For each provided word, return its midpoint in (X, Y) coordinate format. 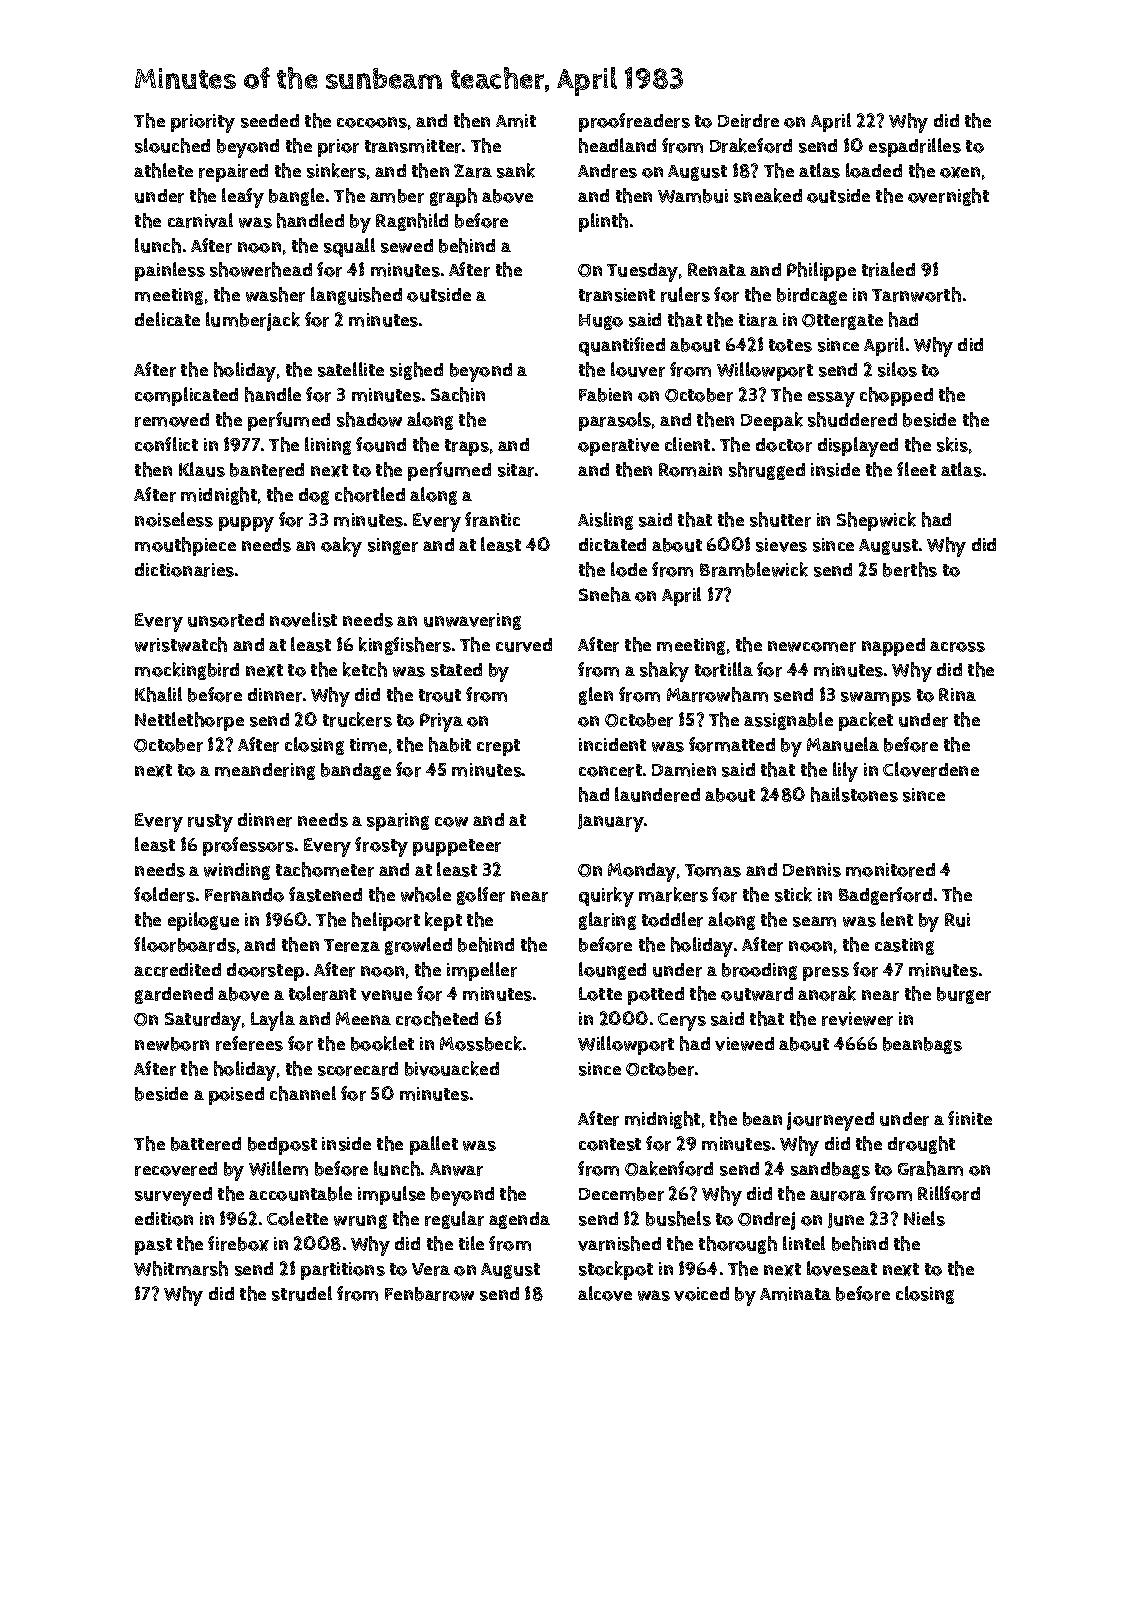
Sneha (605, 594)
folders (164, 894)
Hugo (601, 322)
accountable (300, 1193)
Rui (957, 920)
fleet (916, 469)
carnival (200, 220)
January (611, 823)
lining (328, 446)
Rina (957, 694)
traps (467, 447)
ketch (365, 669)
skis (952, 444)
